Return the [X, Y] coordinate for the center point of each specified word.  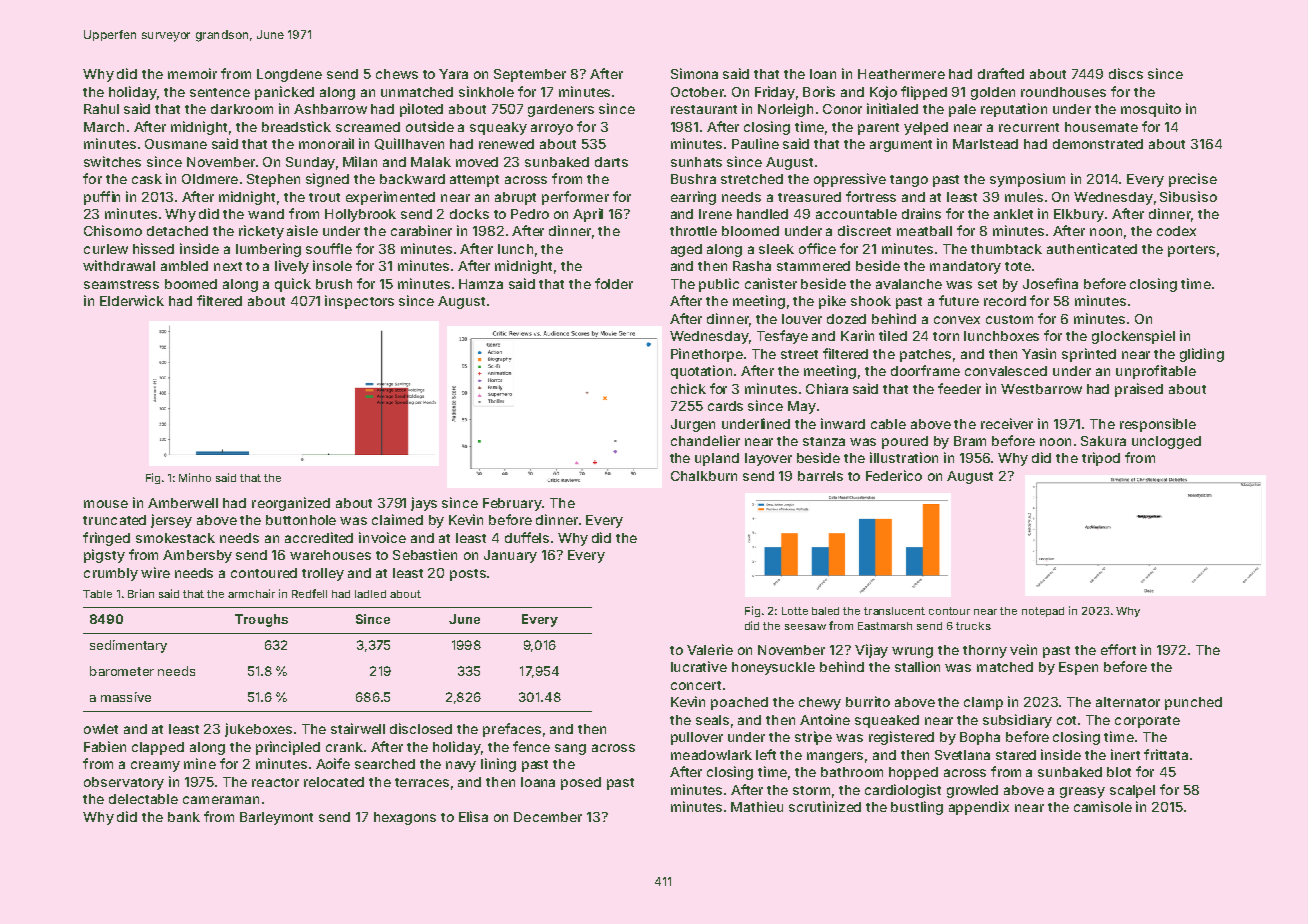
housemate [1101, 127]
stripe [813, 738]
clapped [158, 748]
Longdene [289, 75]
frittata [1166, 754]
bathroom [852, 772]
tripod [1101, 459]
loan [823, 74]
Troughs [261, 620]
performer [575, 198]
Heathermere [901, 74]
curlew [106, 249]
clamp [983, 703]
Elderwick [132, 300]
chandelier [705, 440]
